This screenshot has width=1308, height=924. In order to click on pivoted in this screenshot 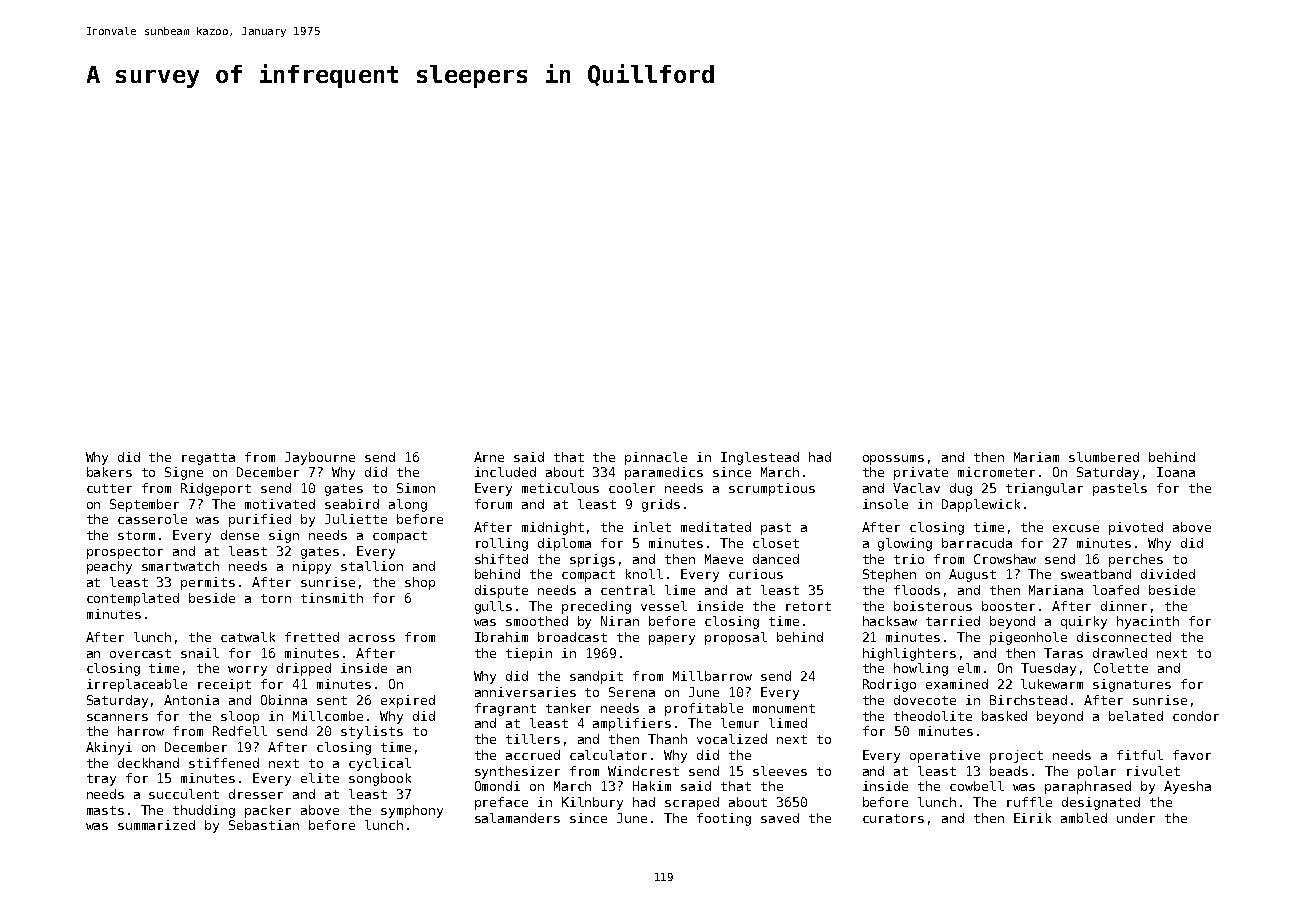, I will do `click(1136, 528)`.
